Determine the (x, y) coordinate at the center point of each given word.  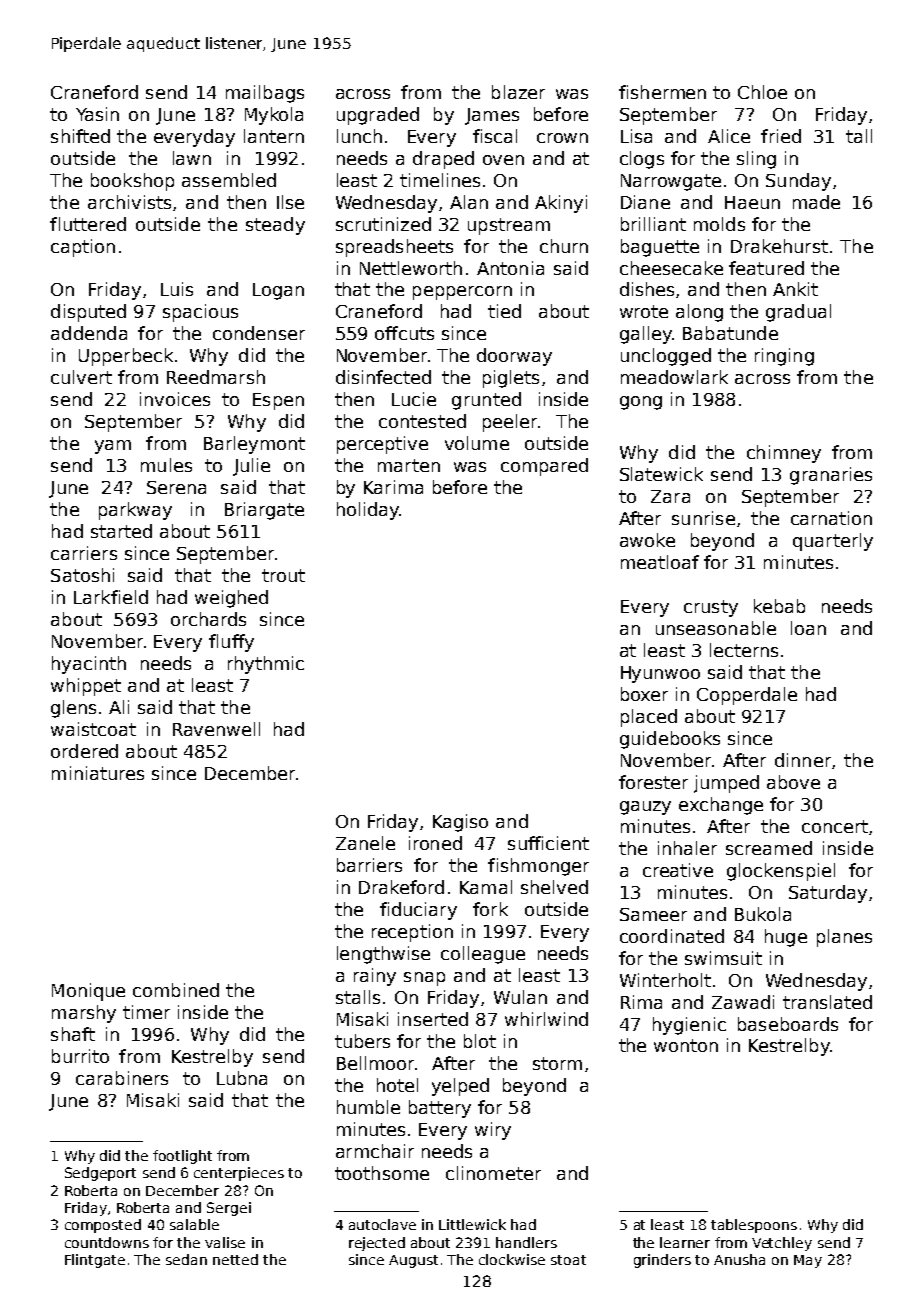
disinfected (383, 377)
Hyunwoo (660, 674)
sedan (186, 1259)
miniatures (98, 773)
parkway (135, 511)
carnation (831, 518)
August (413, 1261)
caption (83, 248)
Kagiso (460, 823)
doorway (514, 357)
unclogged (666, 357)
